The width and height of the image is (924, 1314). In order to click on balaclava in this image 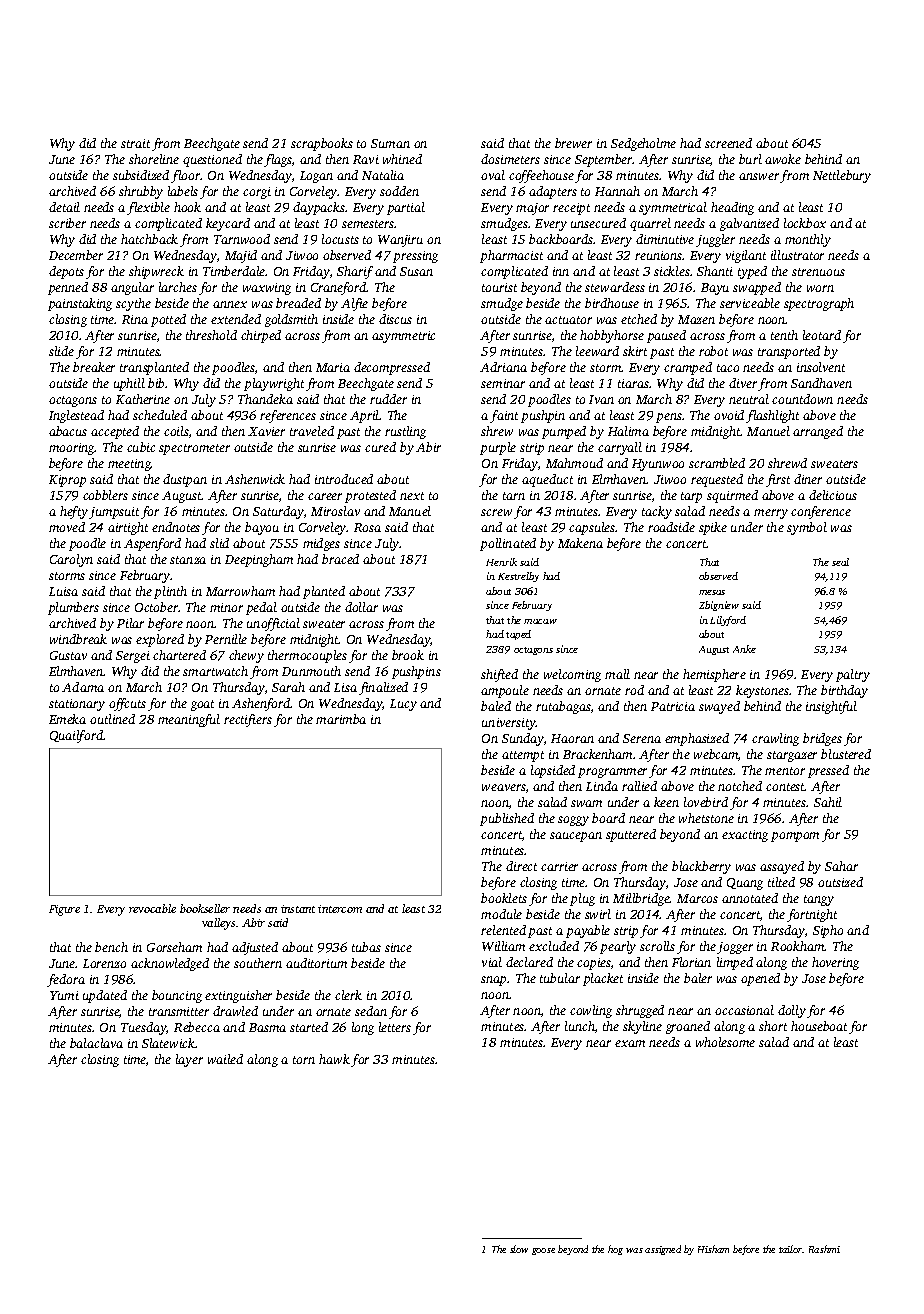, I will do `click(96, 1043)`.
